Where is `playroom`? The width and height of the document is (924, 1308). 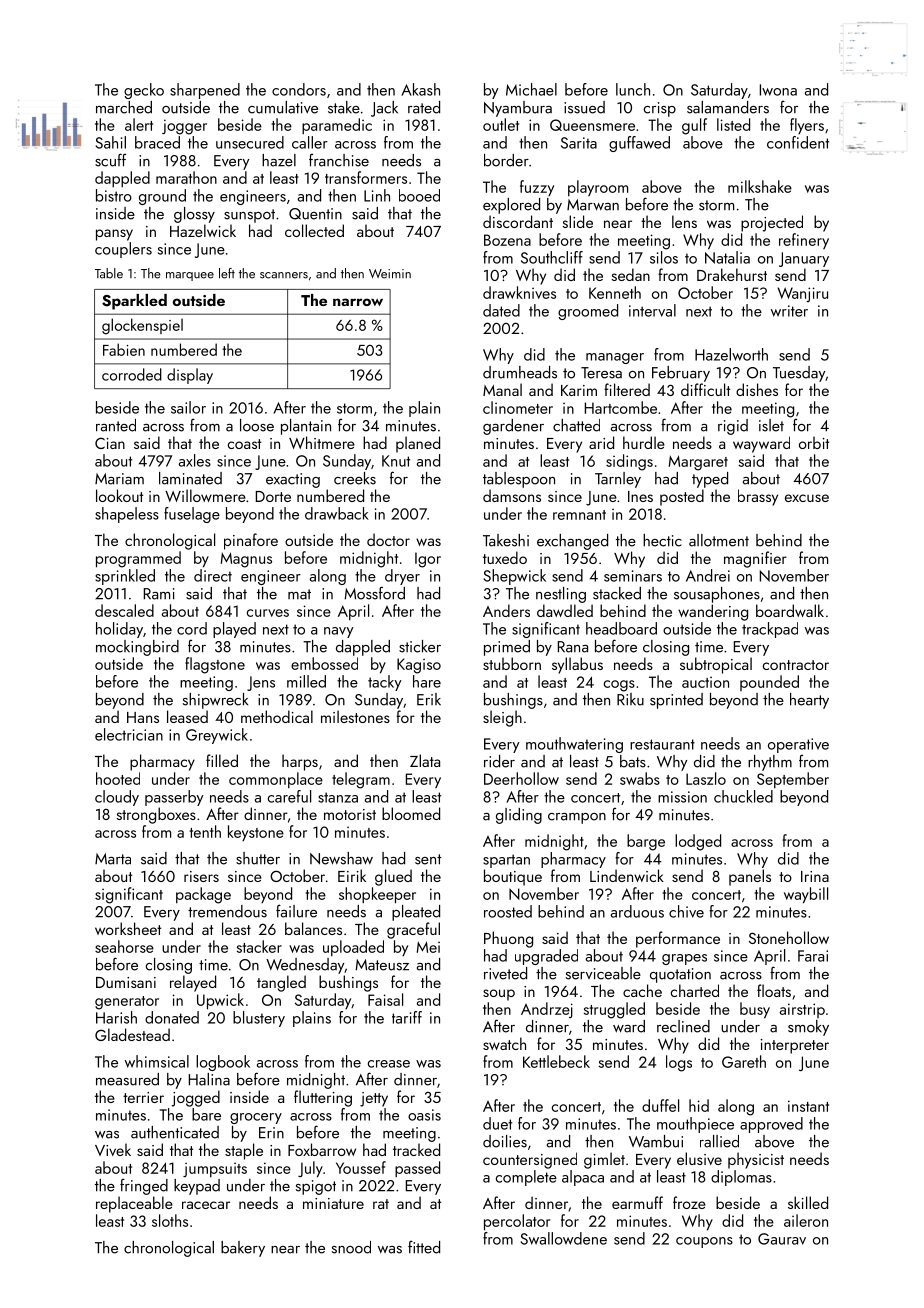 playroom is located at coordinates (598, 188).
